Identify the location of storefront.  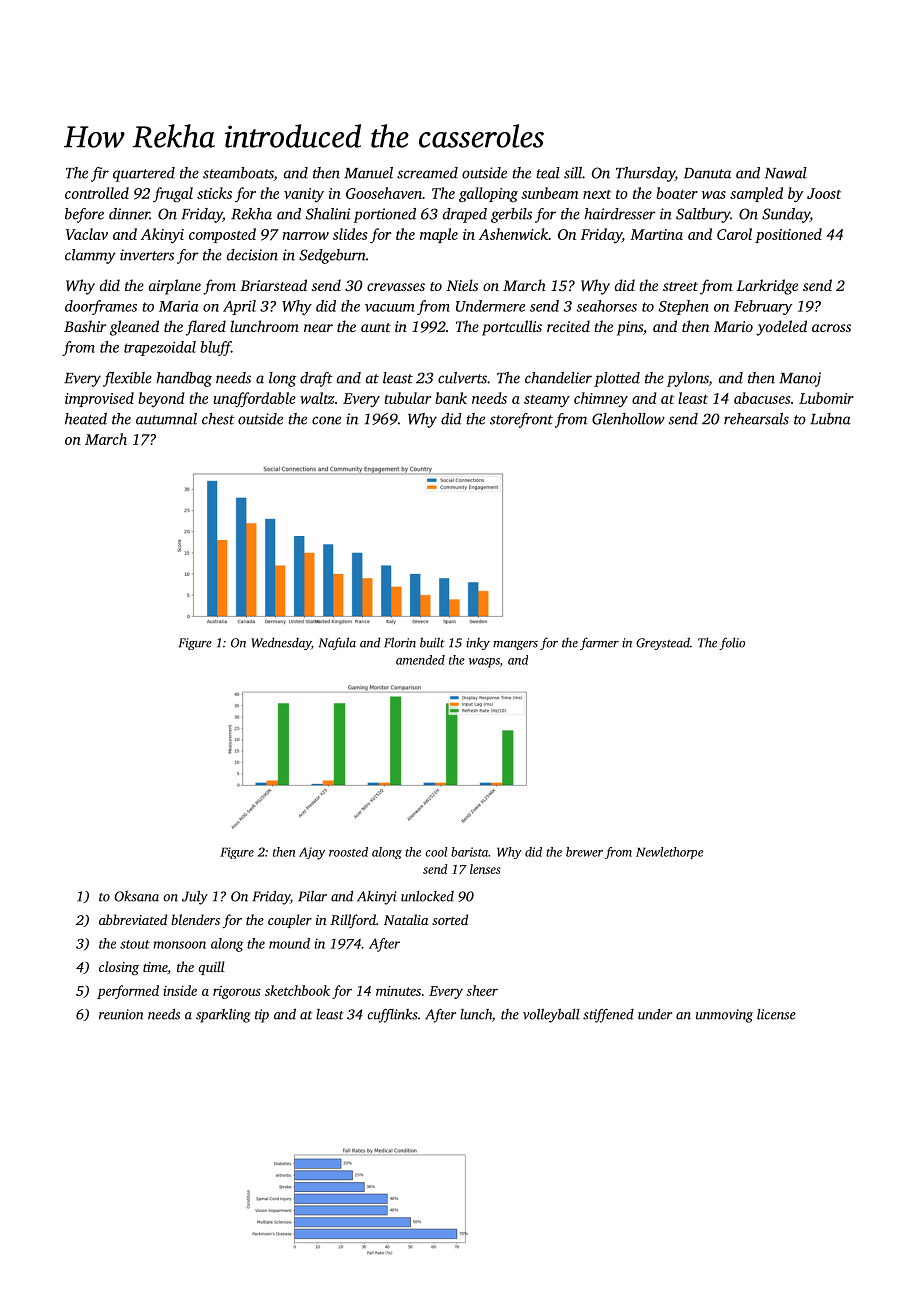
(521, 420).
